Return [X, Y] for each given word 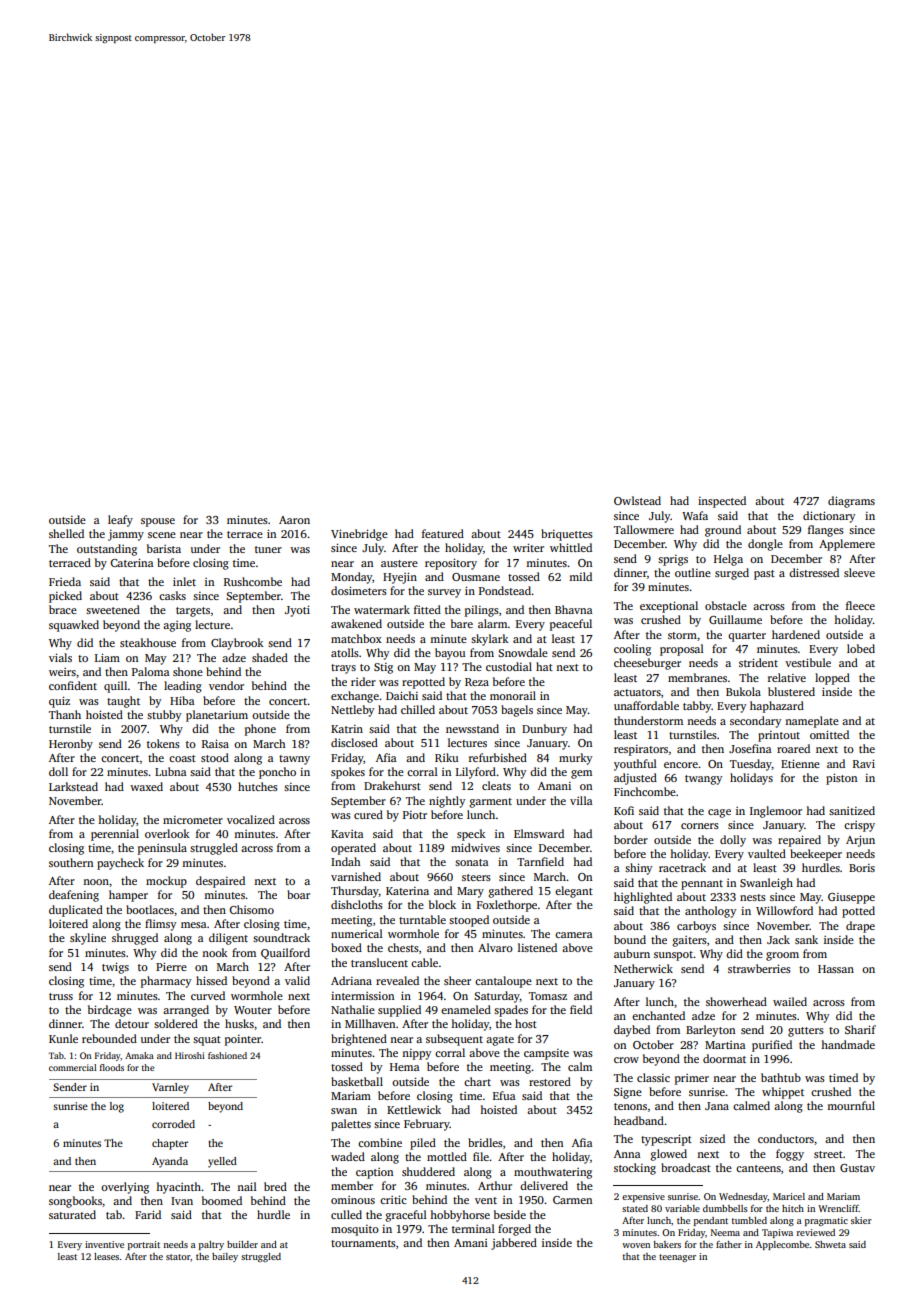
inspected [722, 502]
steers [476, 877]
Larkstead [73, 786]
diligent [228, 939]
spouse [158, 522]
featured [443, 533]
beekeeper [816, 855]
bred [275, 1186]
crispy [859, 826]
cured [368, 814]
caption [374, 1173]
